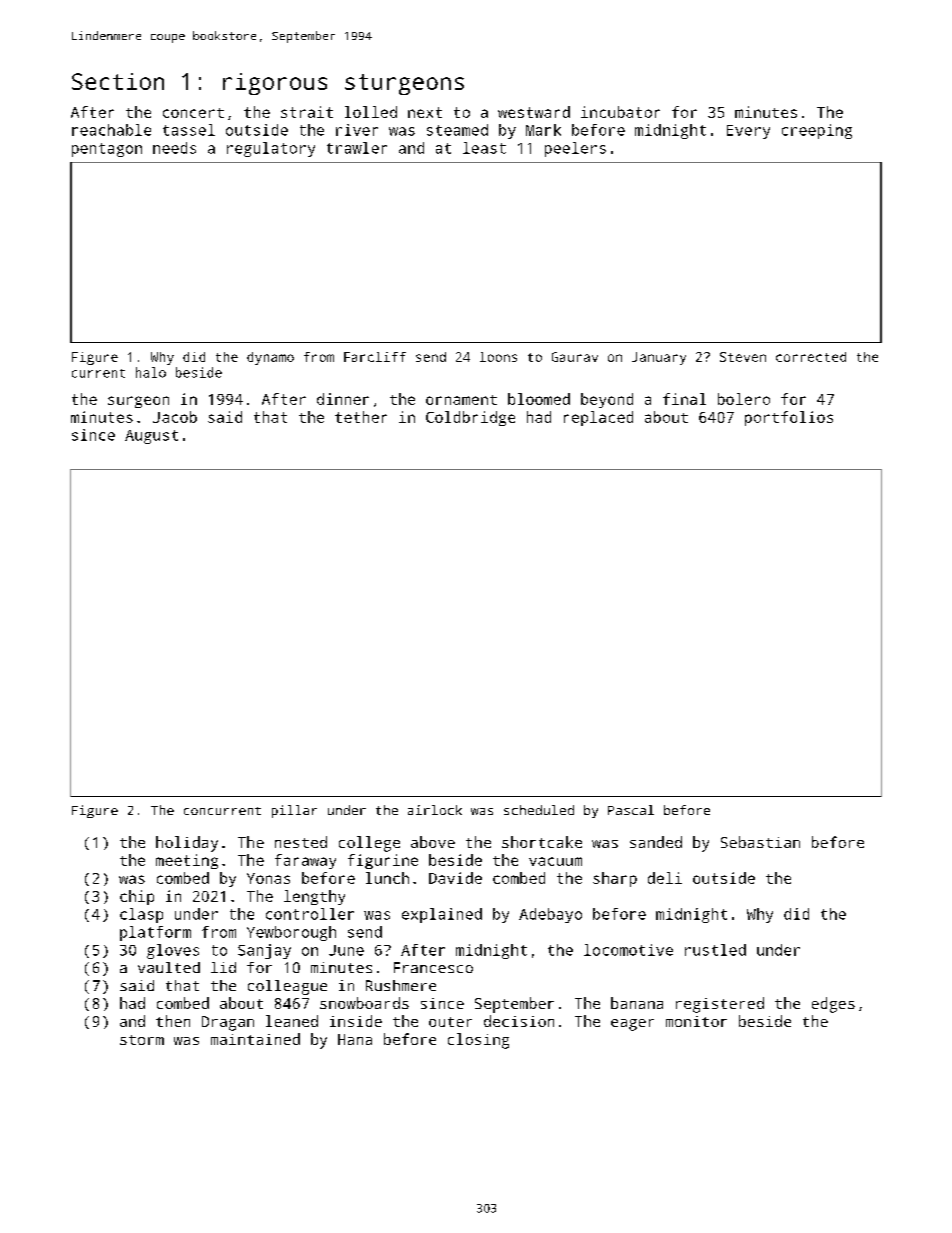 This screenshot has width=952, height=1233. Describe the element at coordinates (187, 844) in the screenshot. I see `holiday` at that location.
